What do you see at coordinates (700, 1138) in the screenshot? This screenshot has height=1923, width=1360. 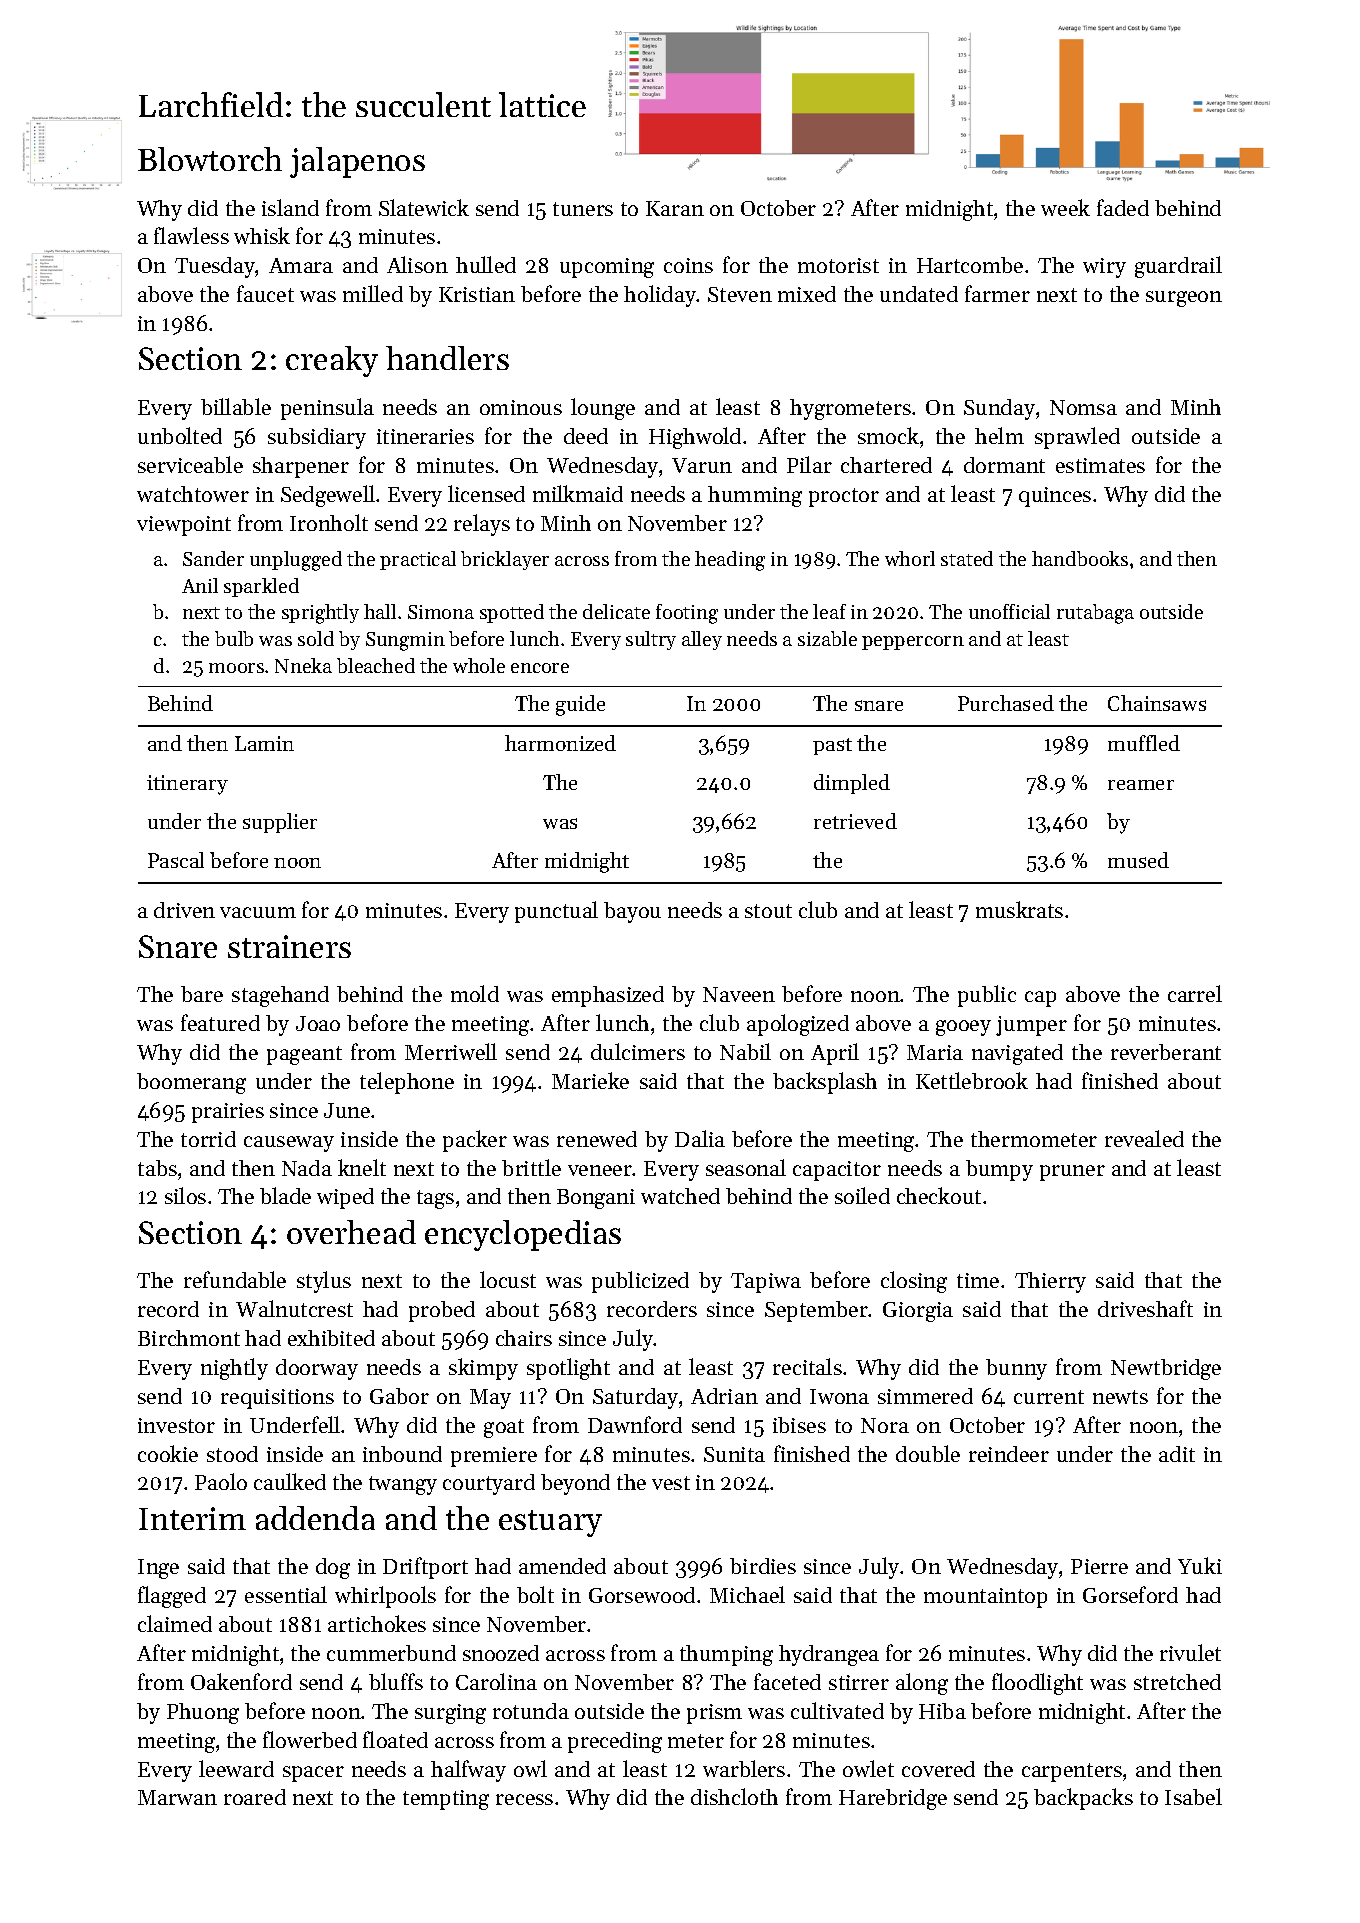 I see `Dalia` at bounding box center [700, 1138].
